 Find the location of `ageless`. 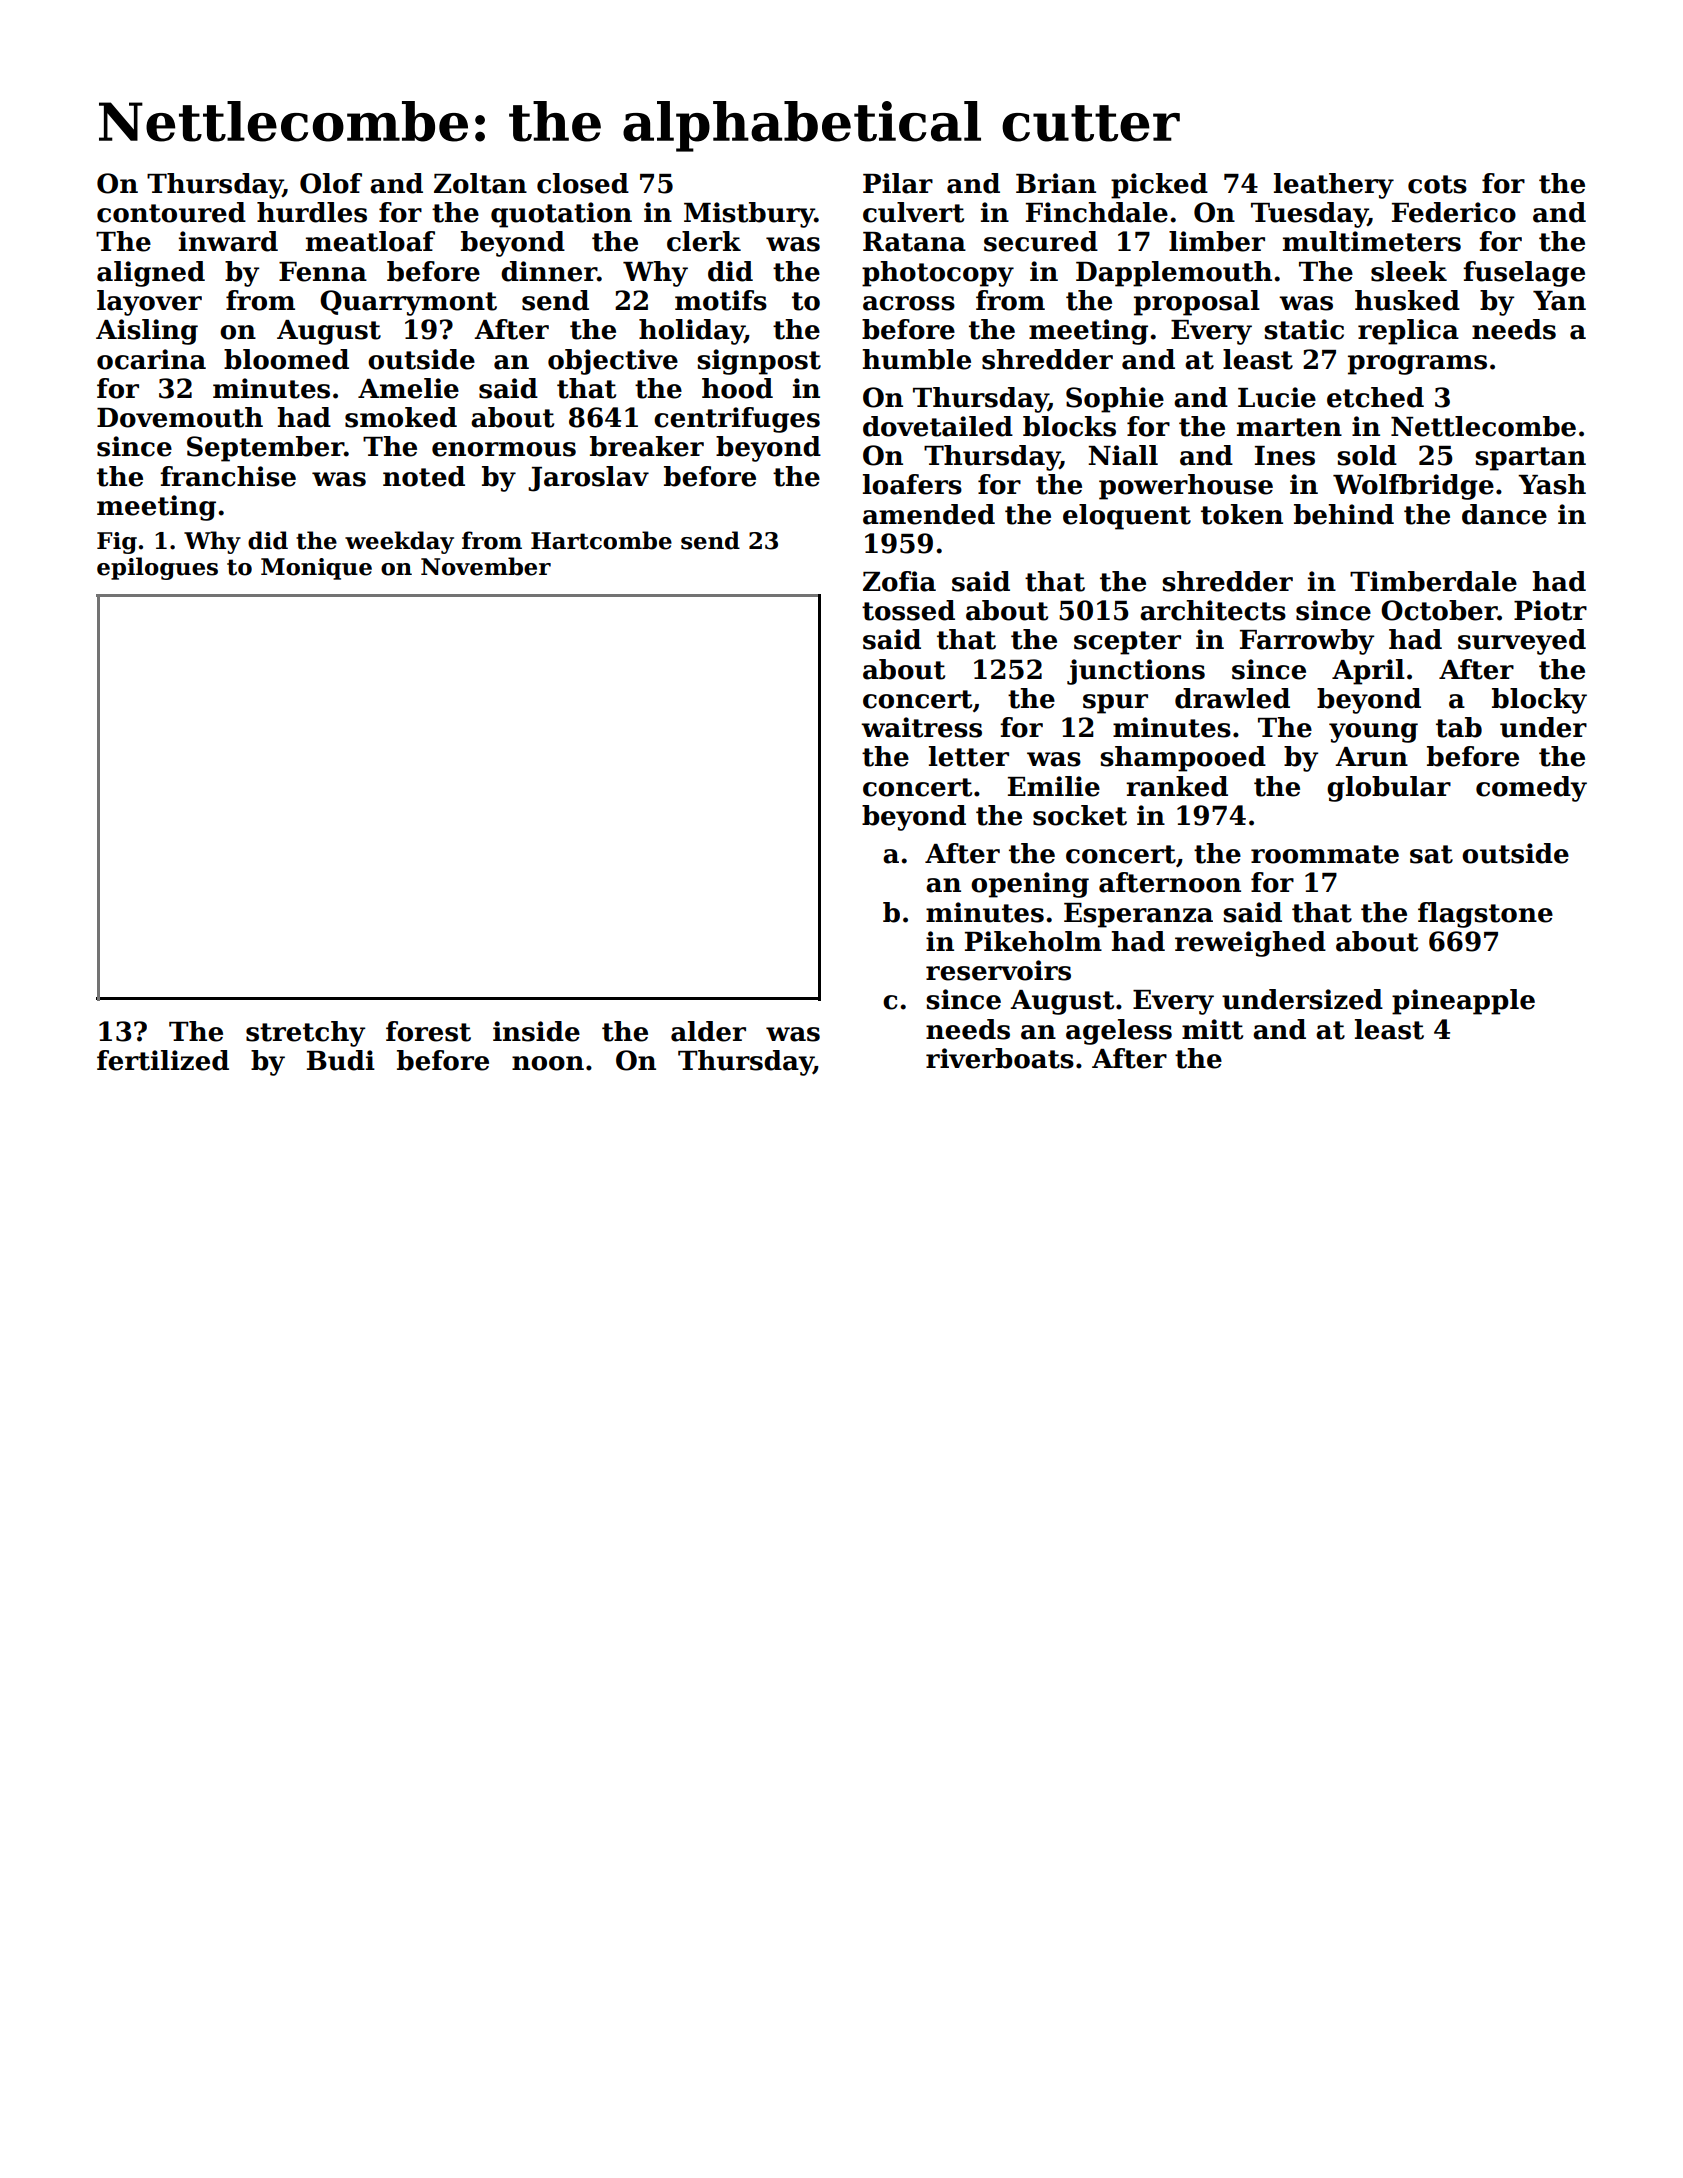

ageless is located at coordinates (1119, 1032).
